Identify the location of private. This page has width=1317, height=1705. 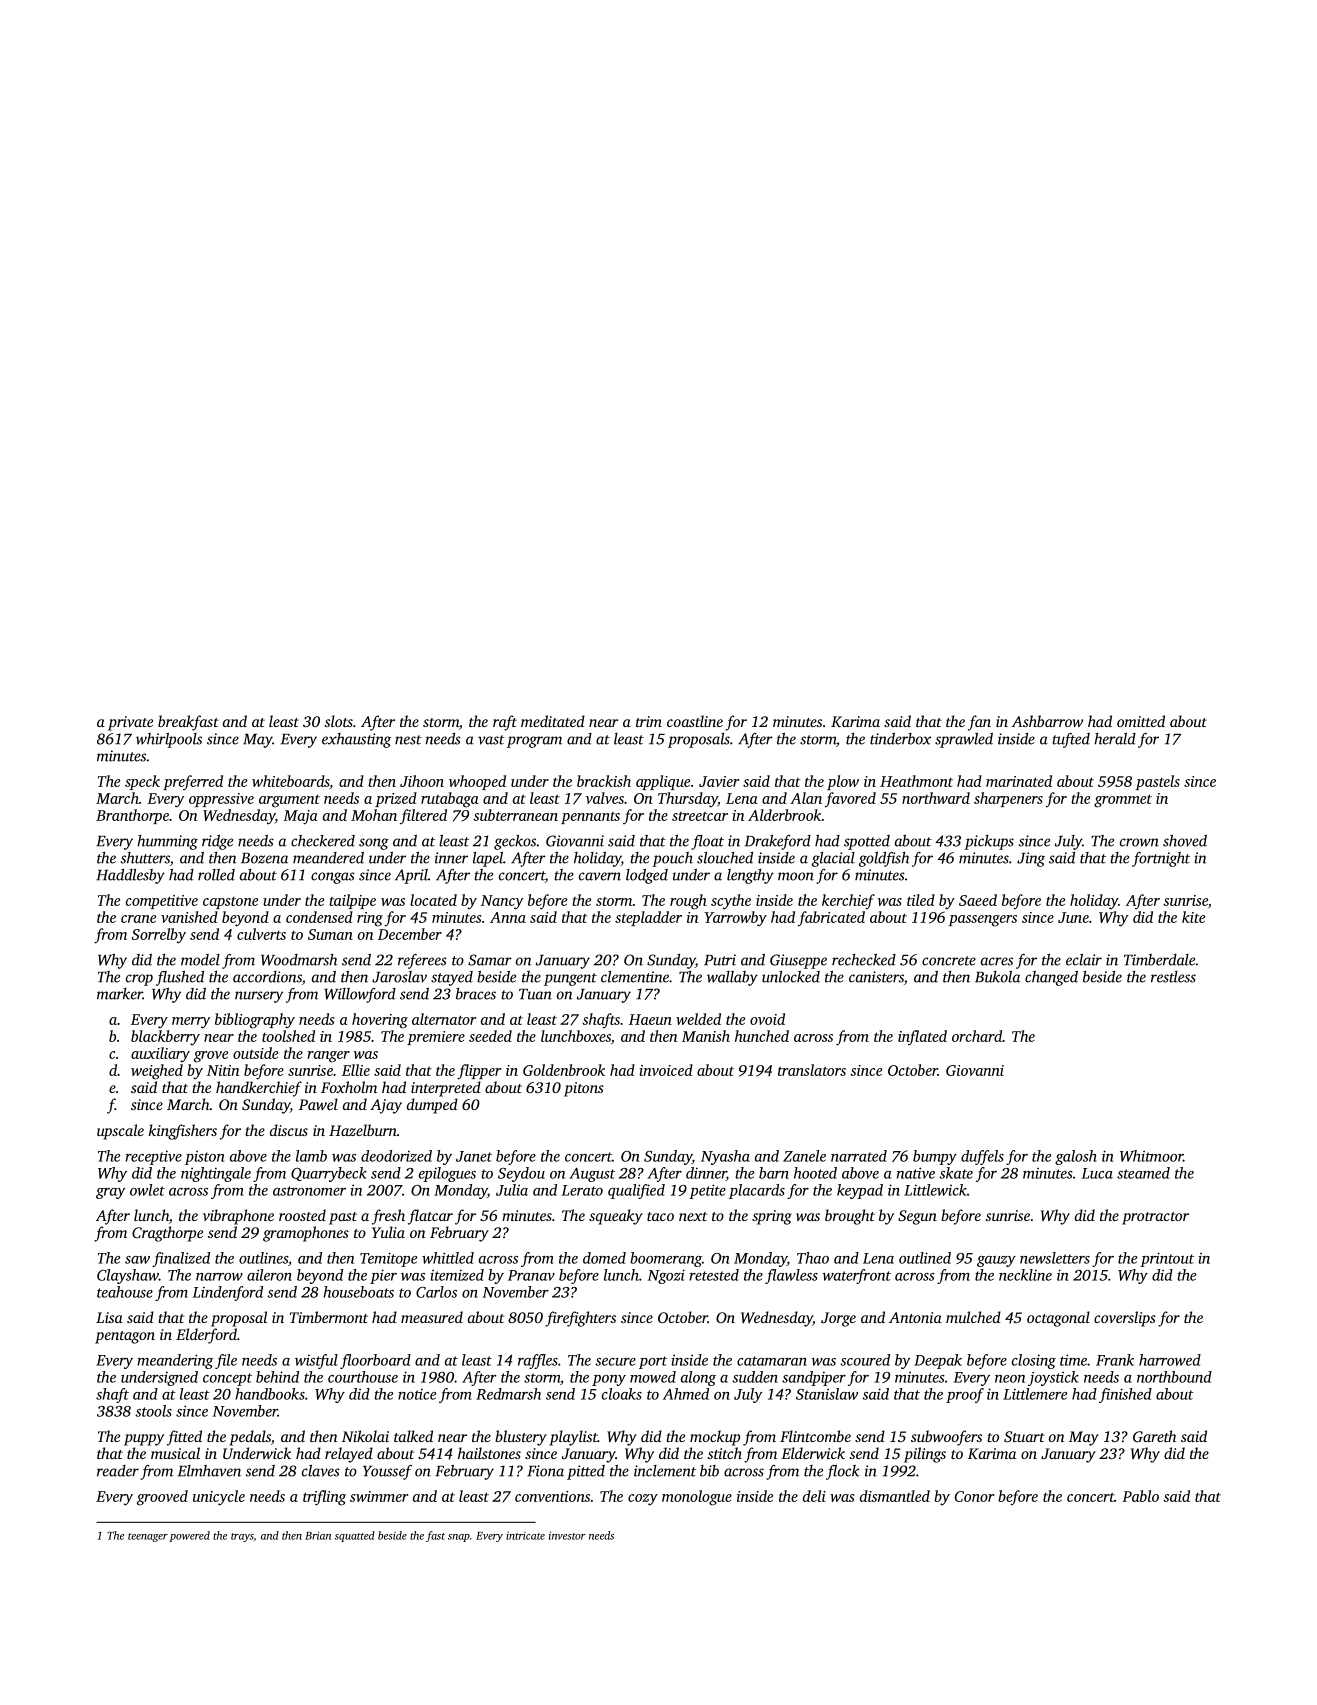
(130, 723).
